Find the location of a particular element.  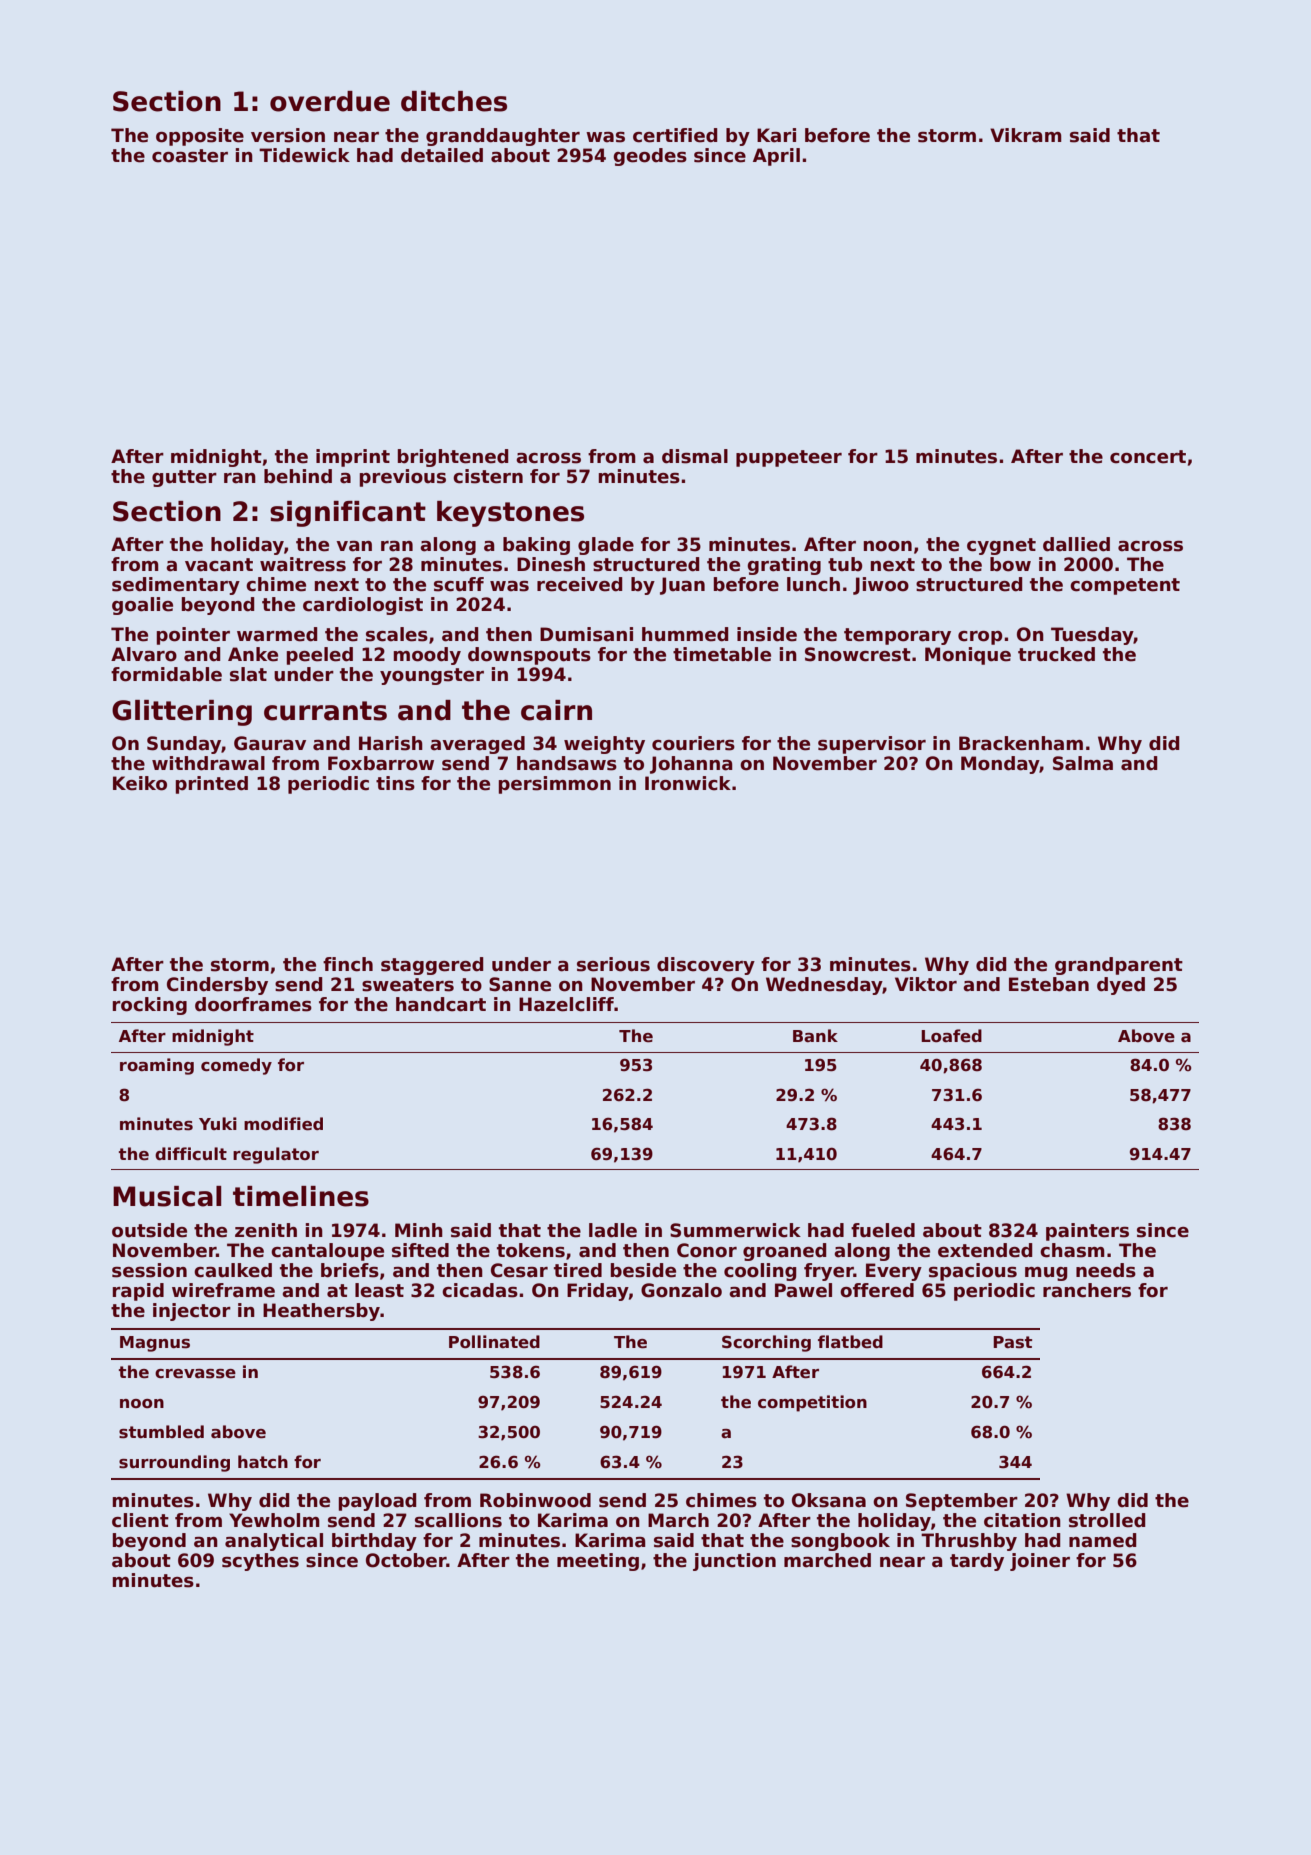

payload is located at coordinates (378, 1502).
